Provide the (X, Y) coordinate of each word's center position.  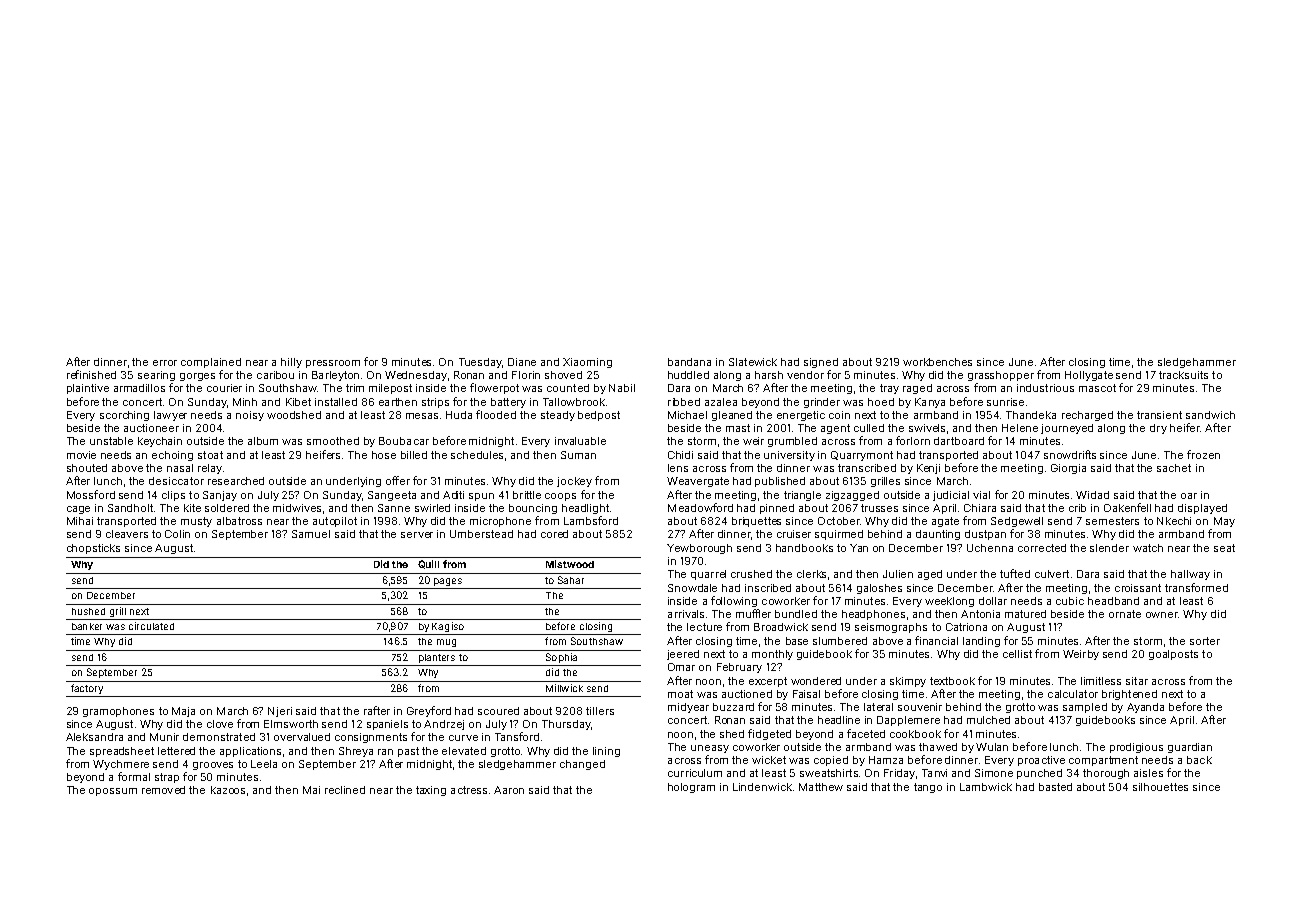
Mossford (91, 494)
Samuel (311, 534)
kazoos (228, 790)
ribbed (684, 402)
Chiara (980, 508)
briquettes (756, 522)
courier (224, 388)
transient (1159, 415)
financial (936, 640)
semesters (1112, 521)
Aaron (509, 790)
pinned (777, 509)
